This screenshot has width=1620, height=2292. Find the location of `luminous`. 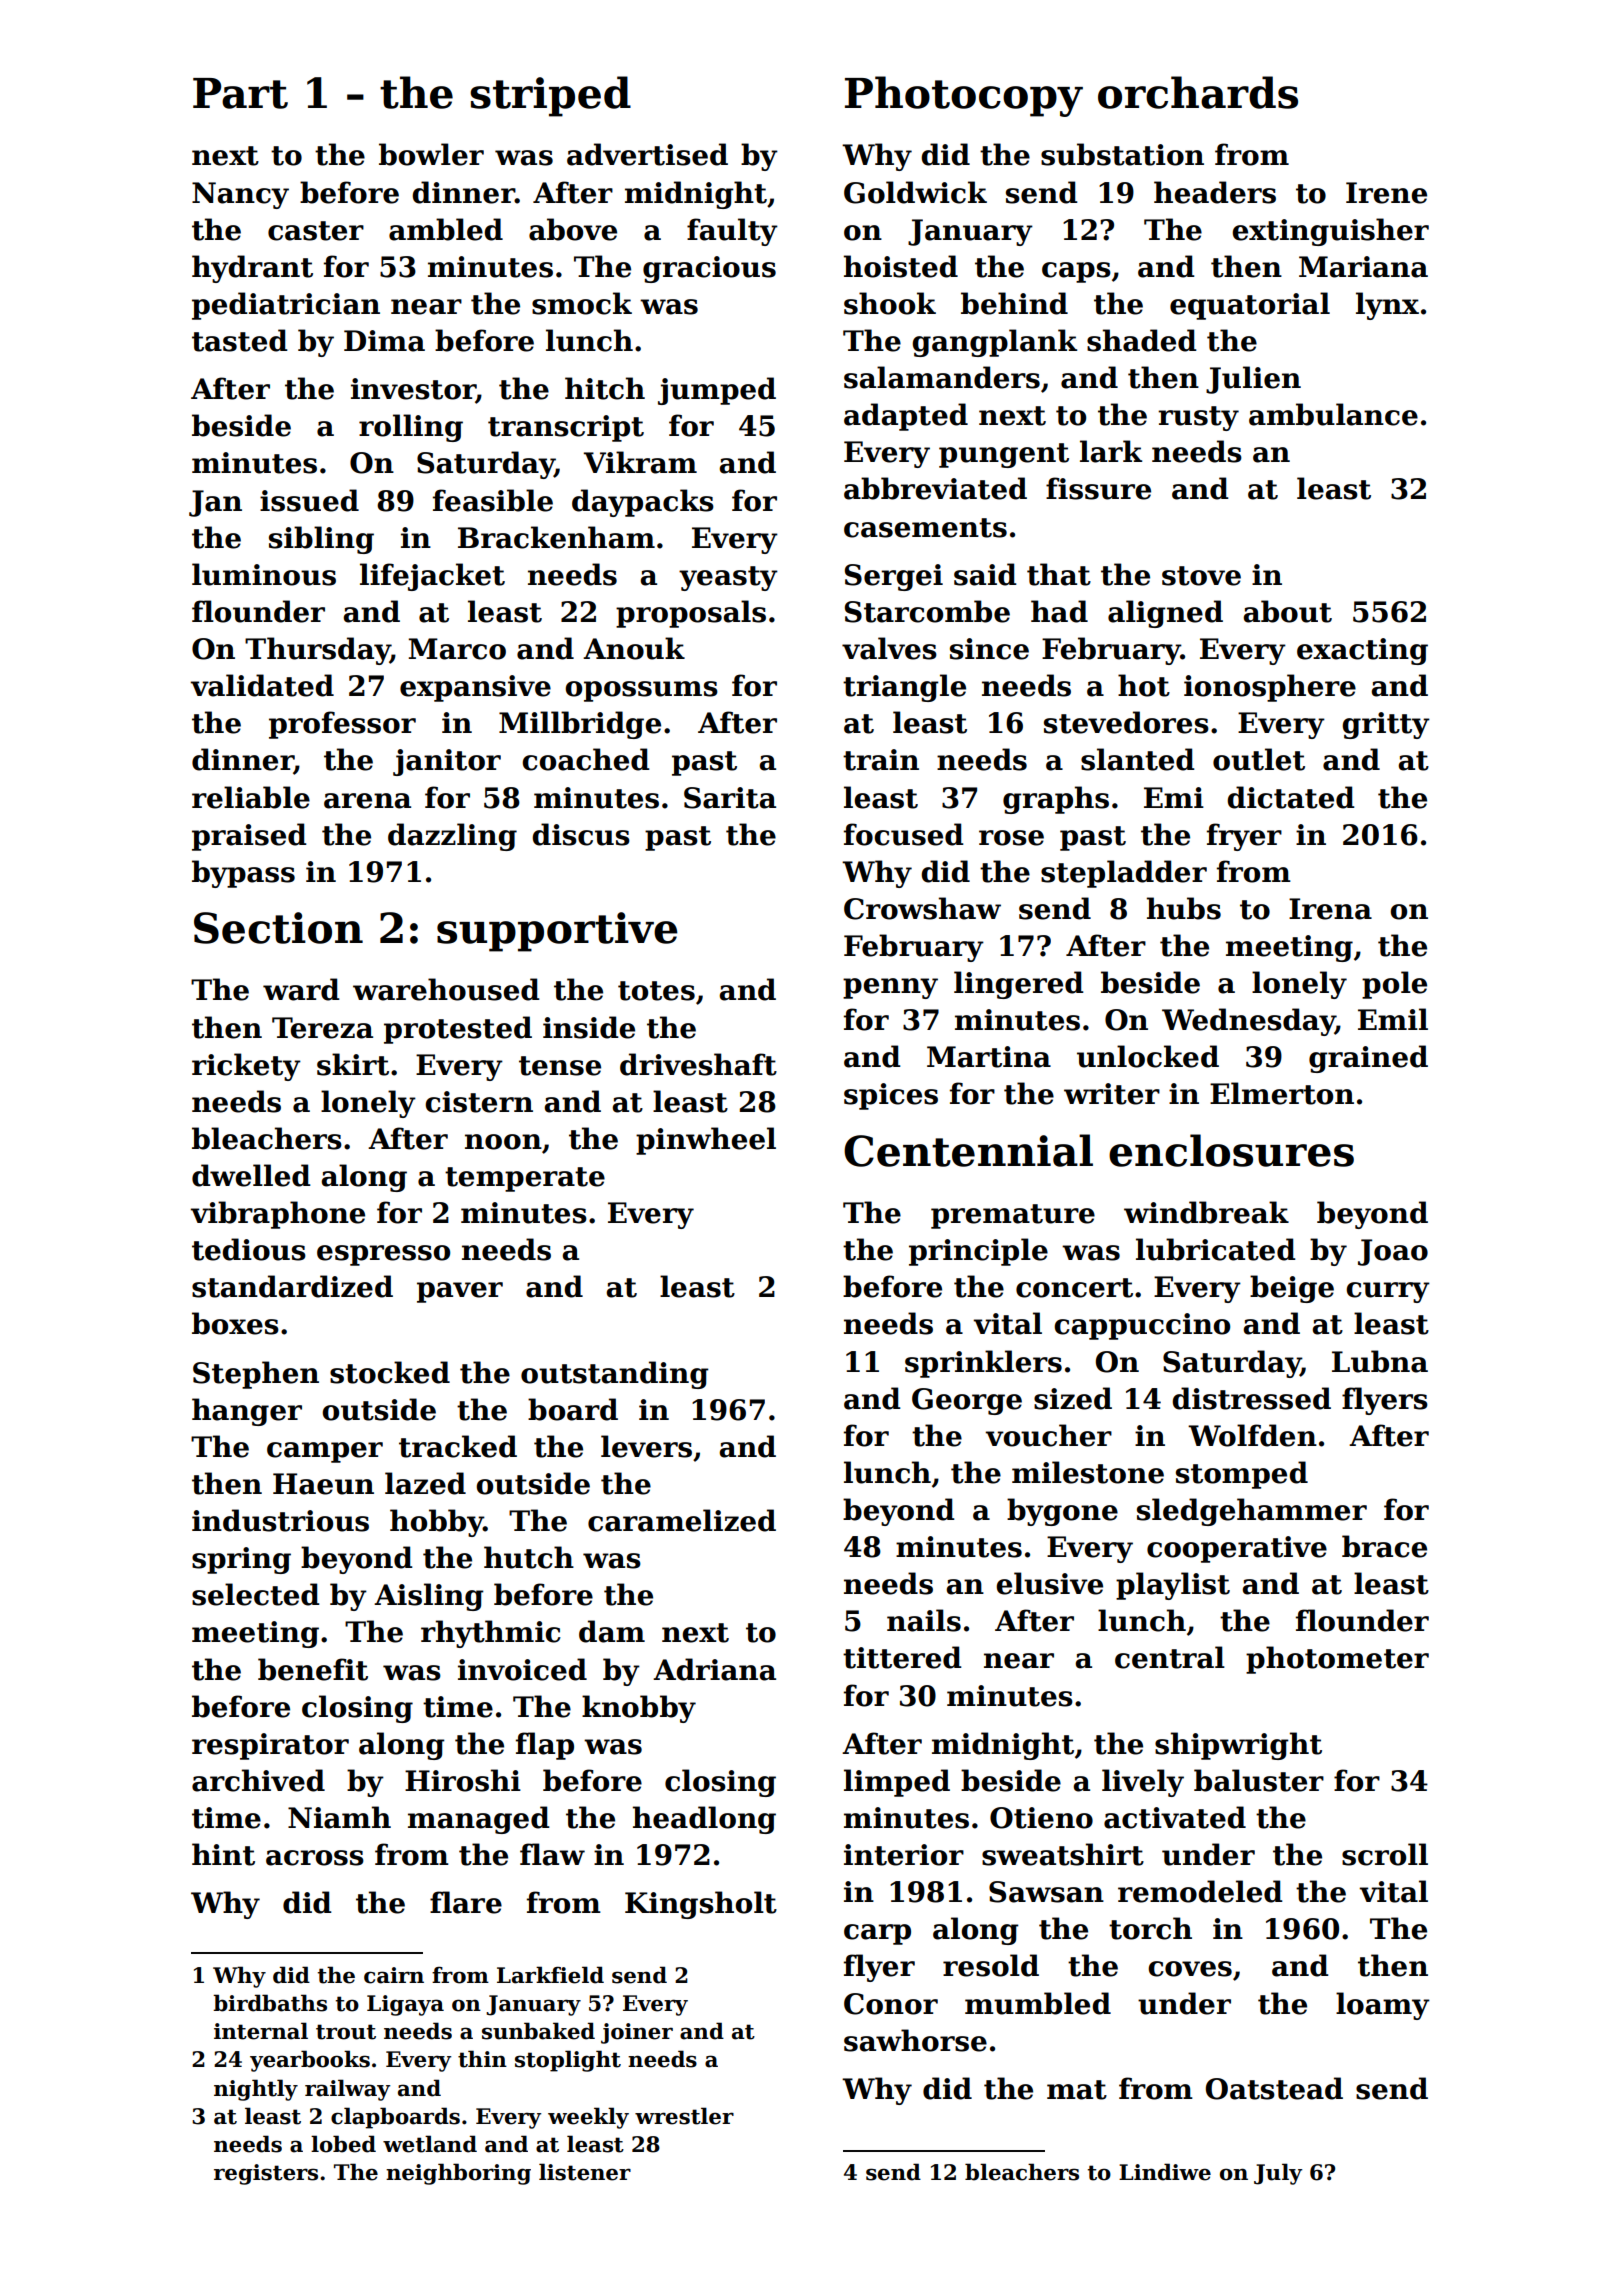

luminous is located at coordinates (264, 574).
